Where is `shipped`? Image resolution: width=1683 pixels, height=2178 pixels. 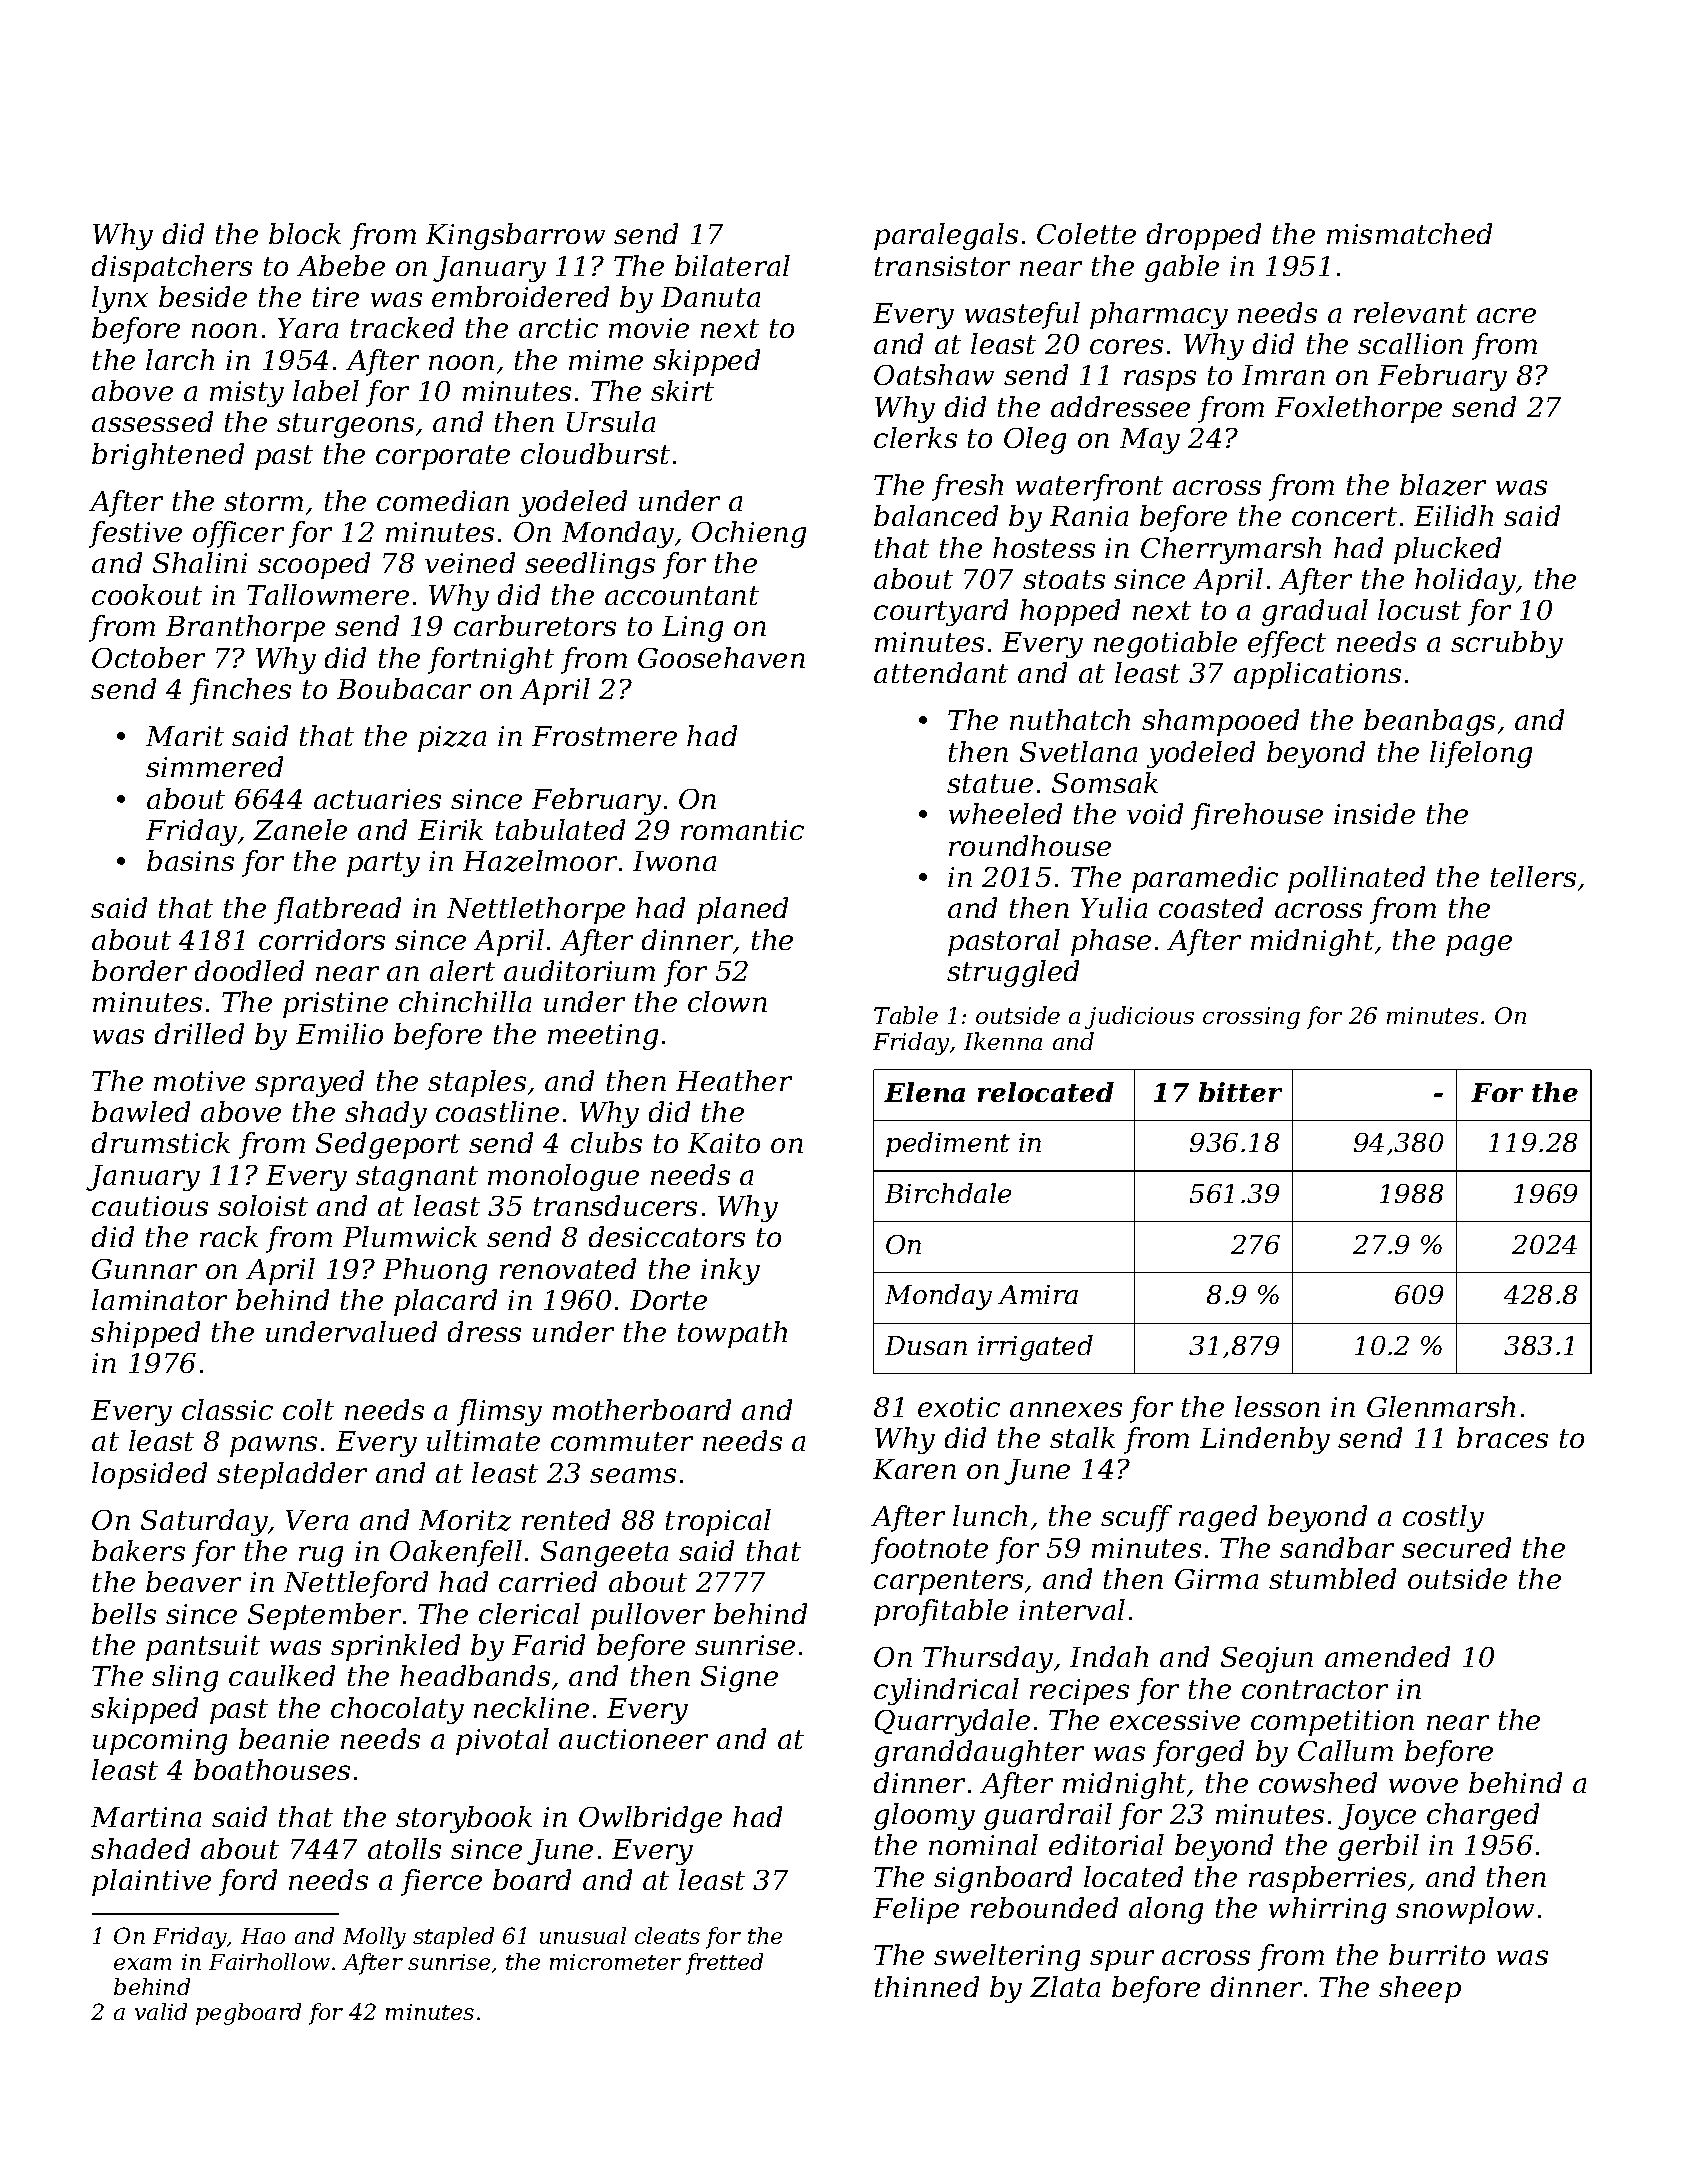 shipped is located at coordinates (145, 1334).
